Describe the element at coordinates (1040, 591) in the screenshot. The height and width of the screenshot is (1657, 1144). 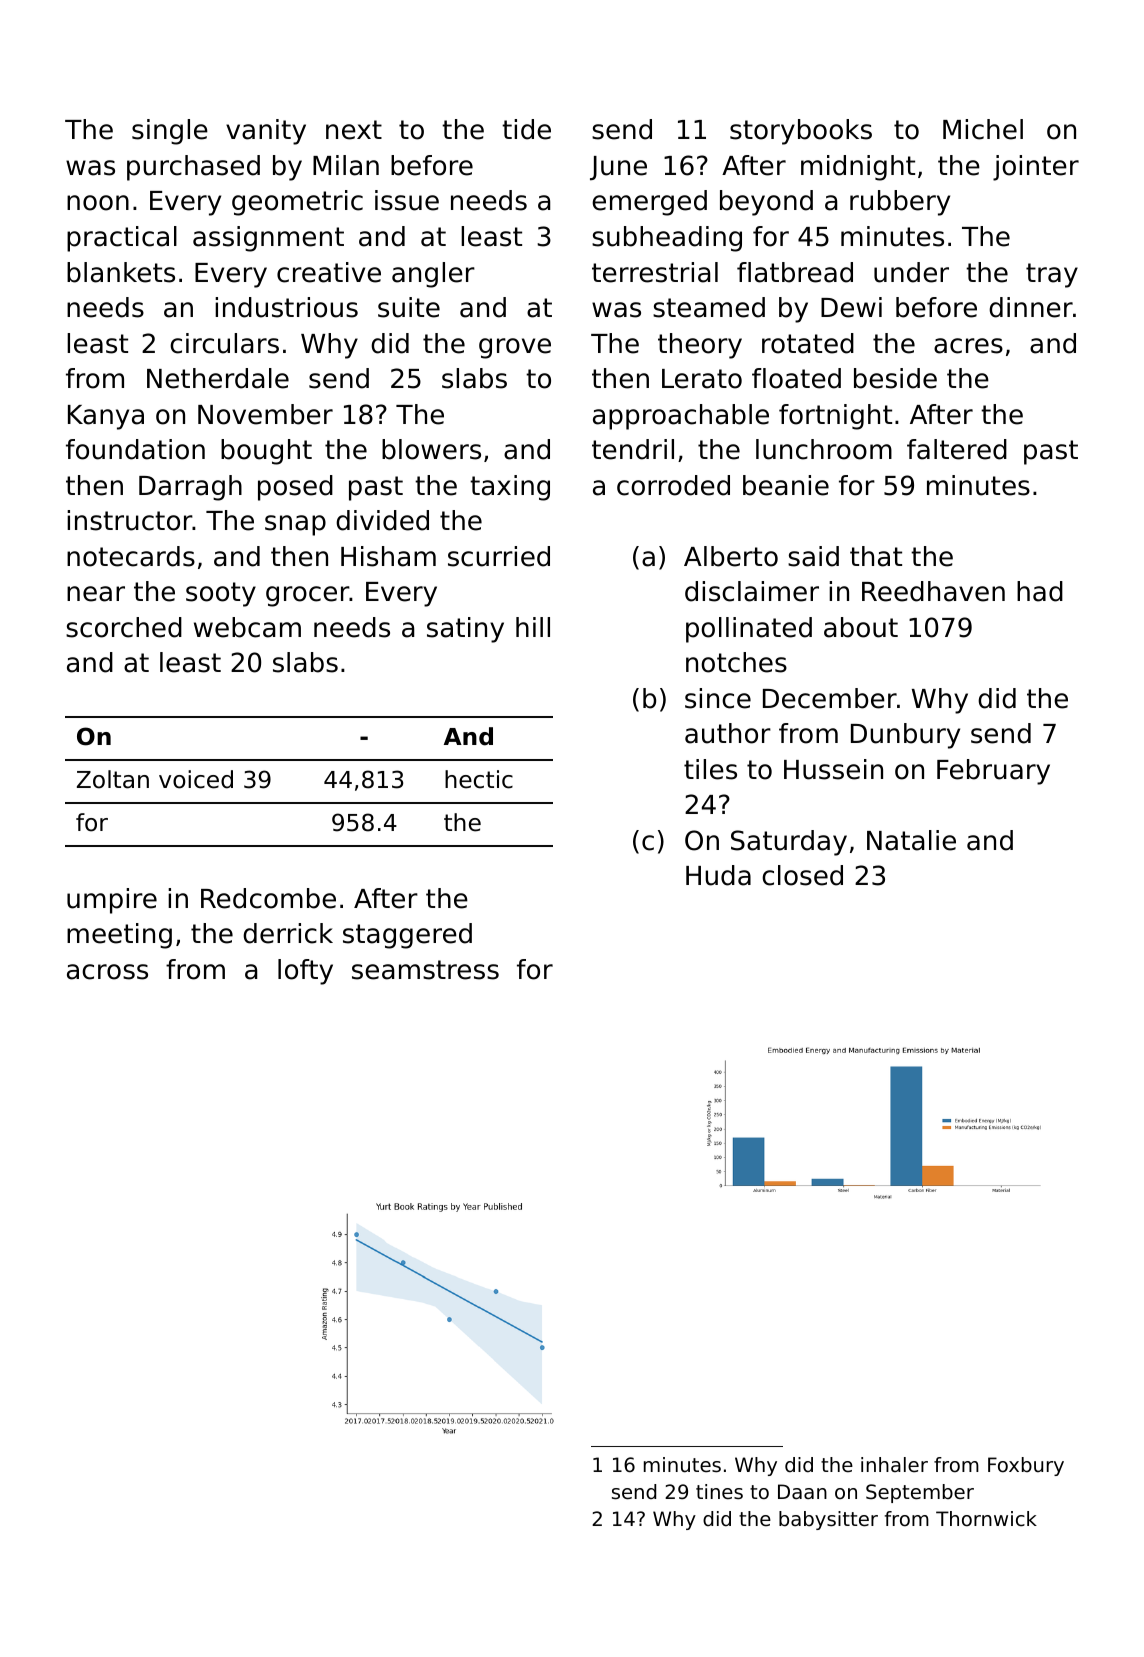
I see `had` at that location.
